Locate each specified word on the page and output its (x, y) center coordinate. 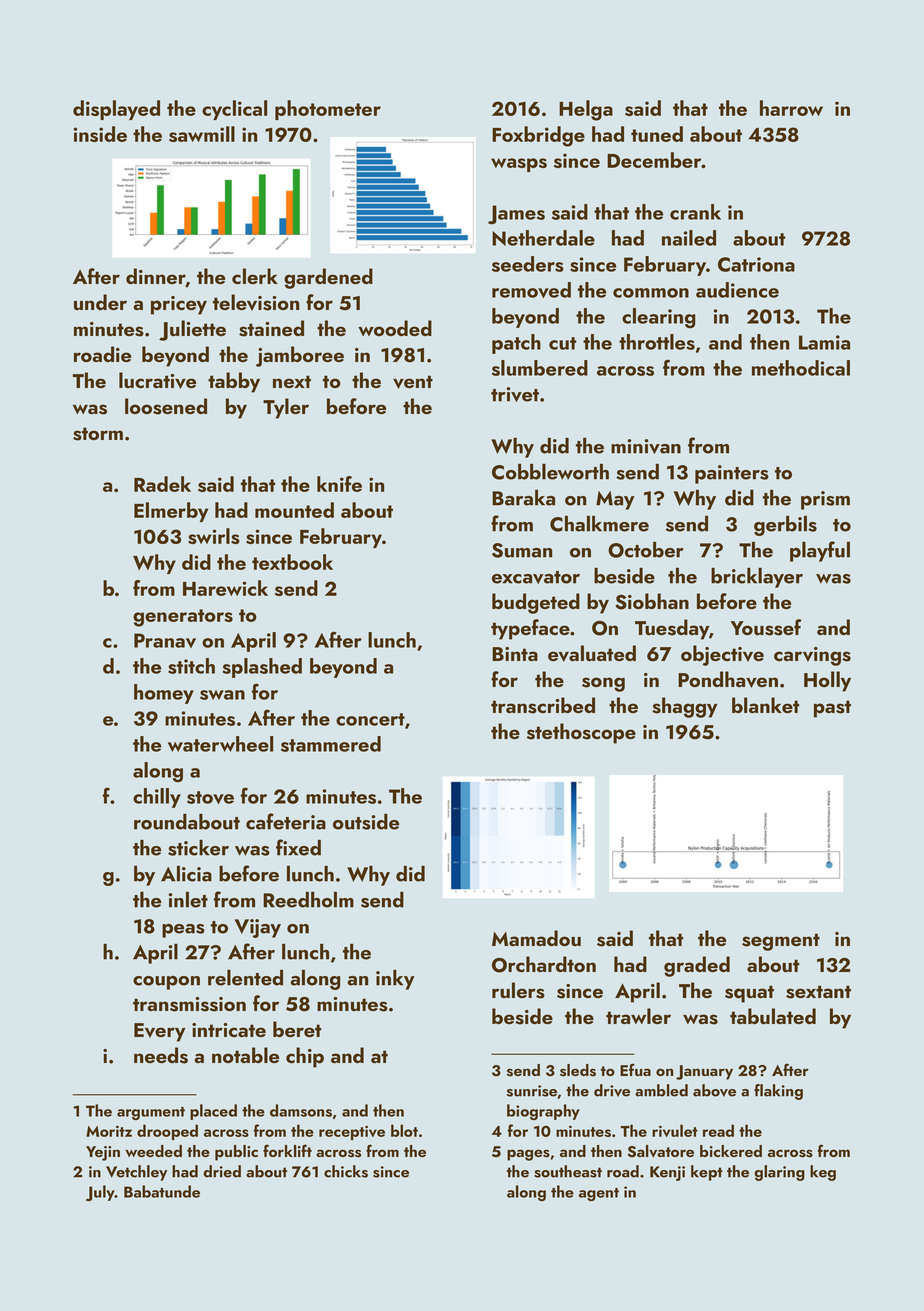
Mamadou (536, 938)
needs (161, 1055)
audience (737, 290)
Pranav (165, 640)
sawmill (202, 134)
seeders (528, 264)
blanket (765, 705)
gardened (328, 278)
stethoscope (581, 733)
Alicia (186, 874)
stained (271, 328)
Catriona (756, 264)
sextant (818, 992)
